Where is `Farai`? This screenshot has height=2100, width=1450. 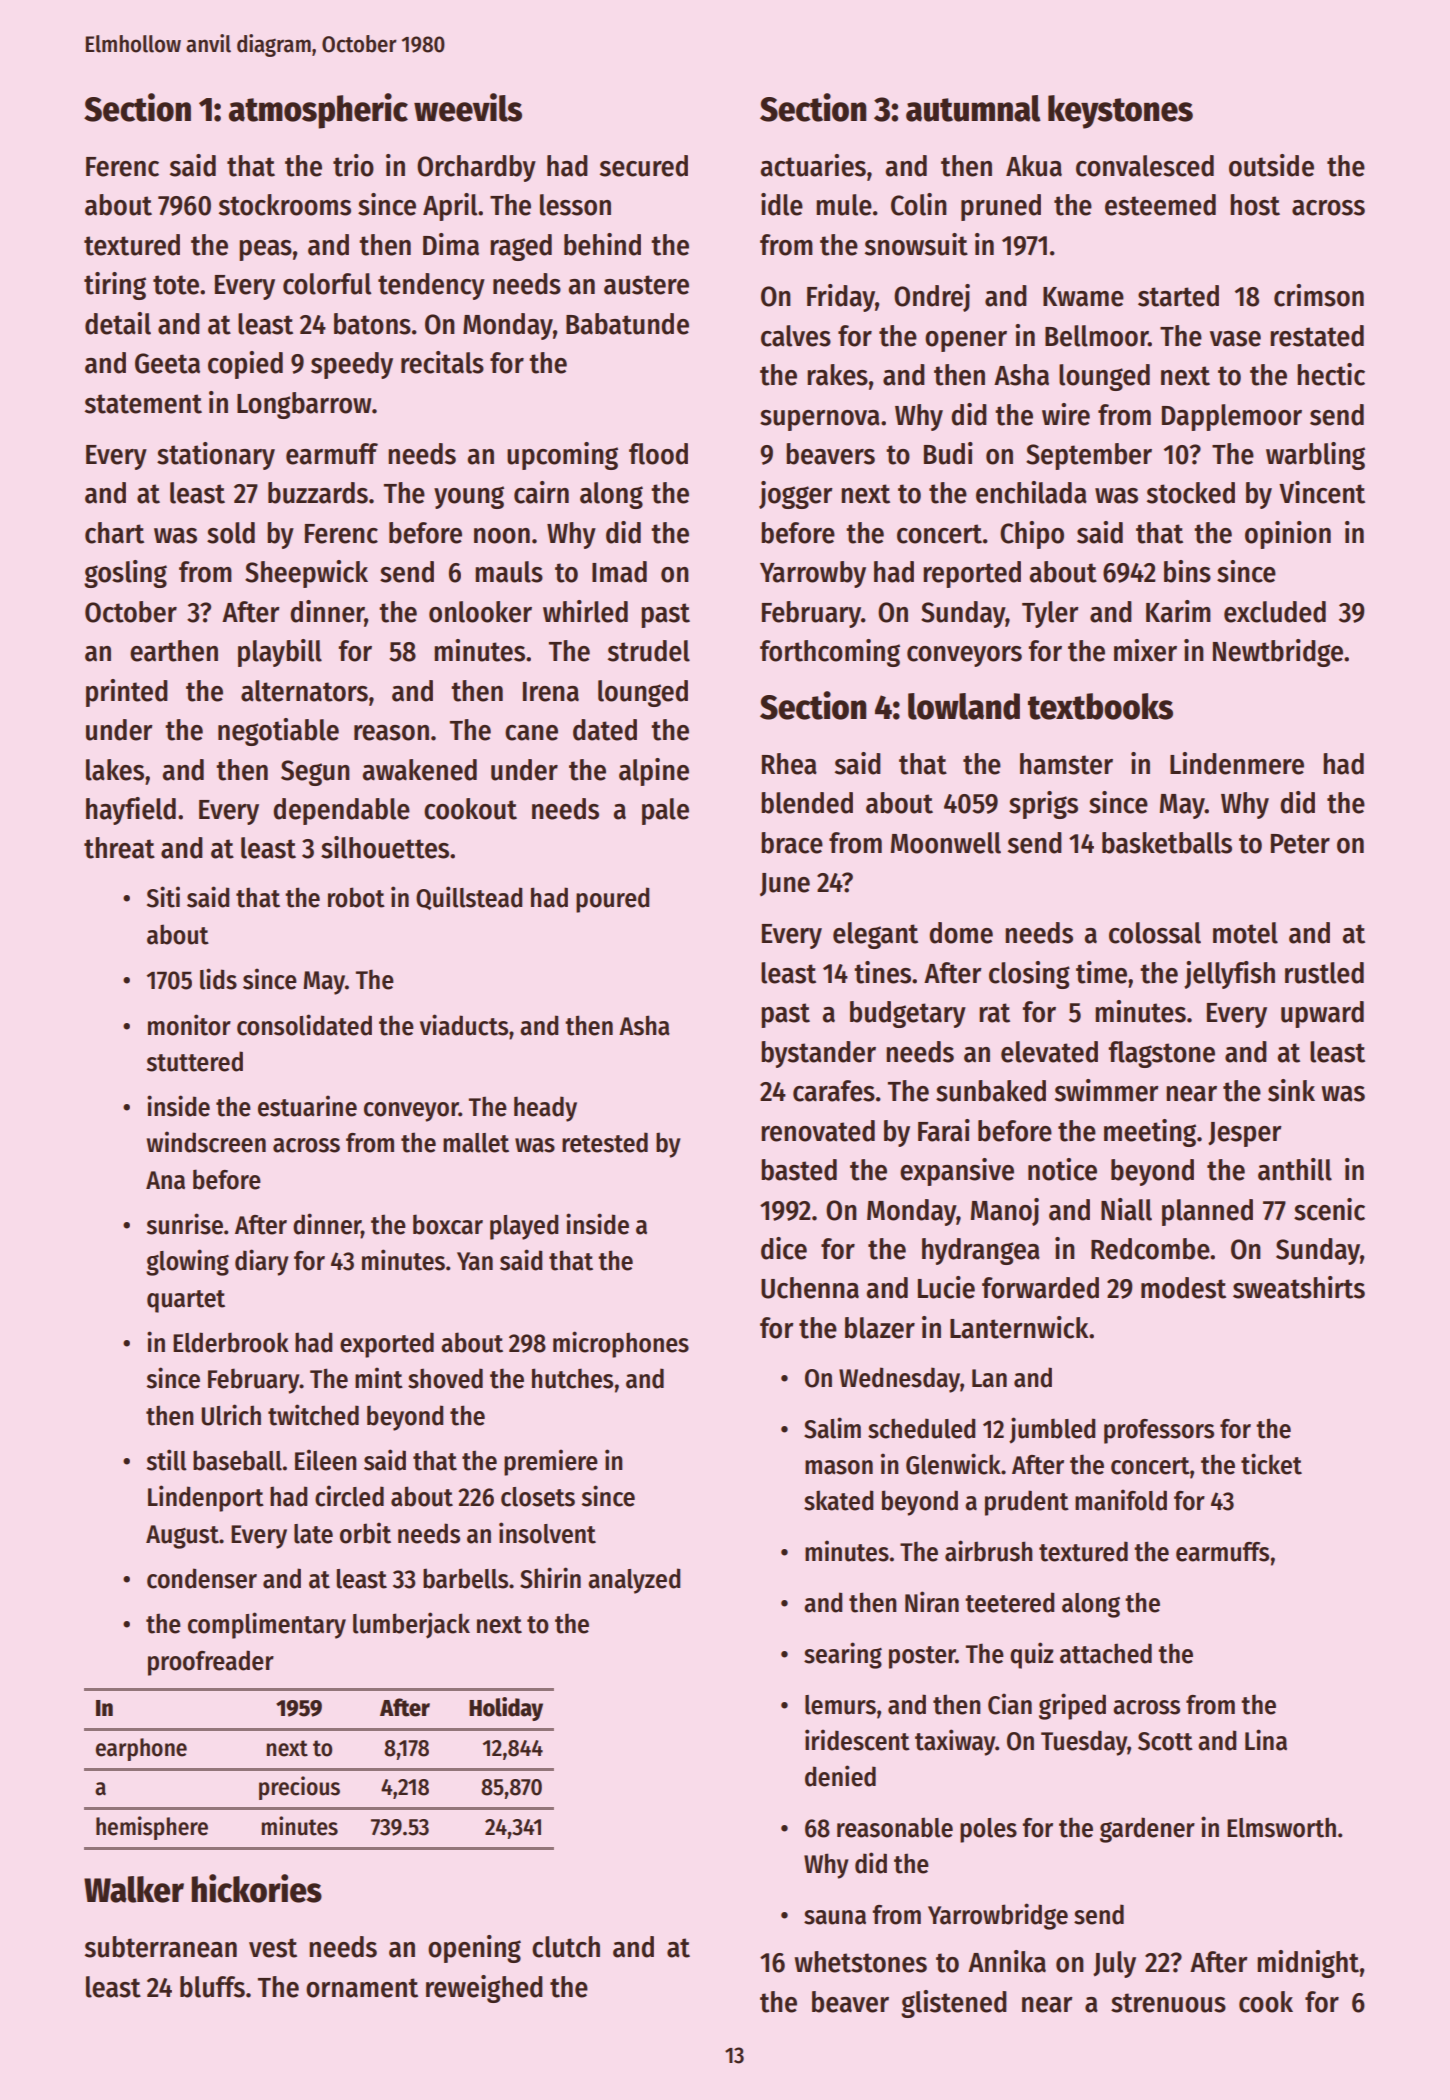 Farai is located at coordinates (944, 1130).
